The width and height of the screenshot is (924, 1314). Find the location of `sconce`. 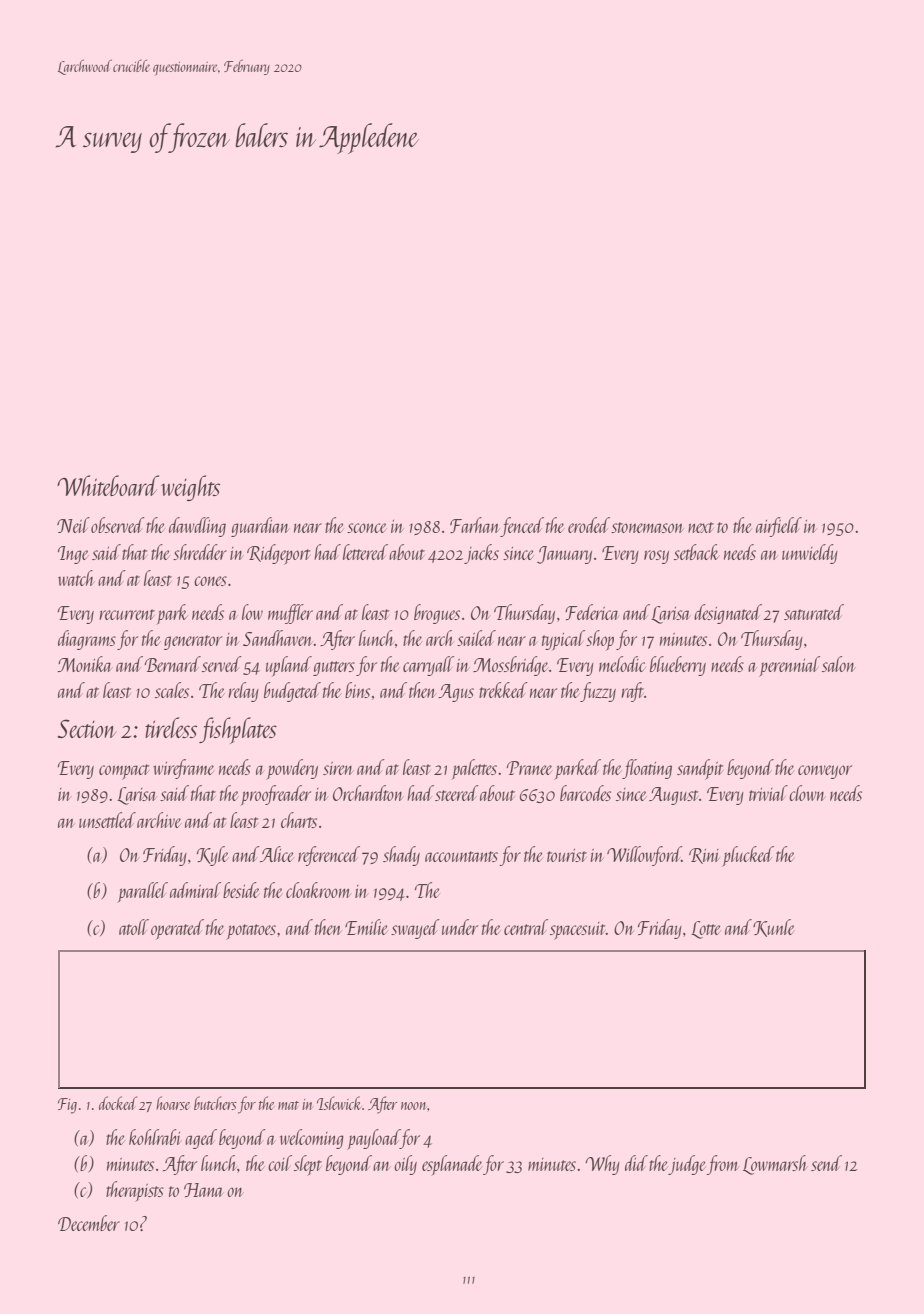

sconce is located at coordinates (367, 528).
